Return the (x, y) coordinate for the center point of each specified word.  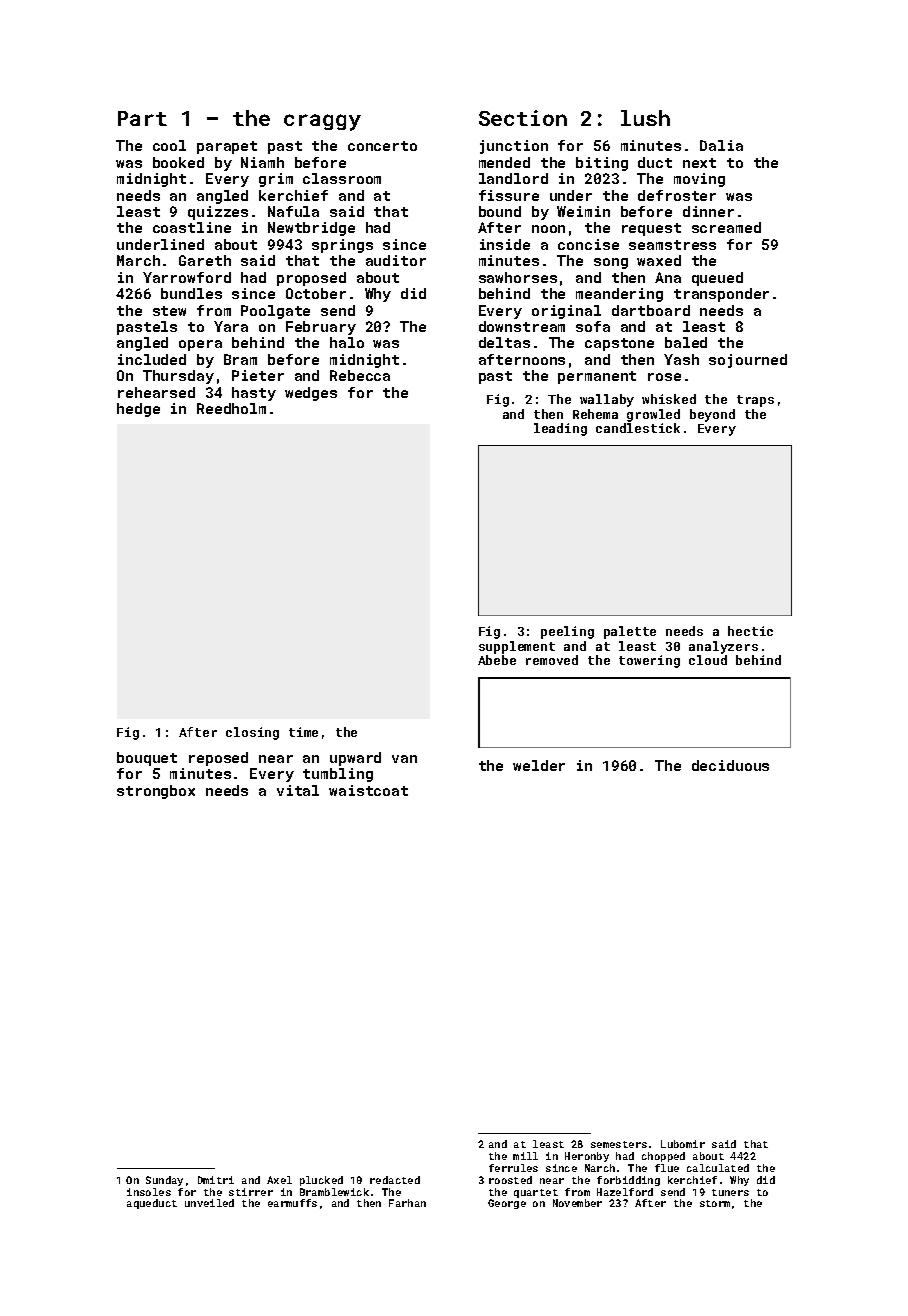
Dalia (721, 145)
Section (523, 118)
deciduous (730, 765)
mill (525, 1156)
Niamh (262, 162)
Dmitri (216, 1180)
